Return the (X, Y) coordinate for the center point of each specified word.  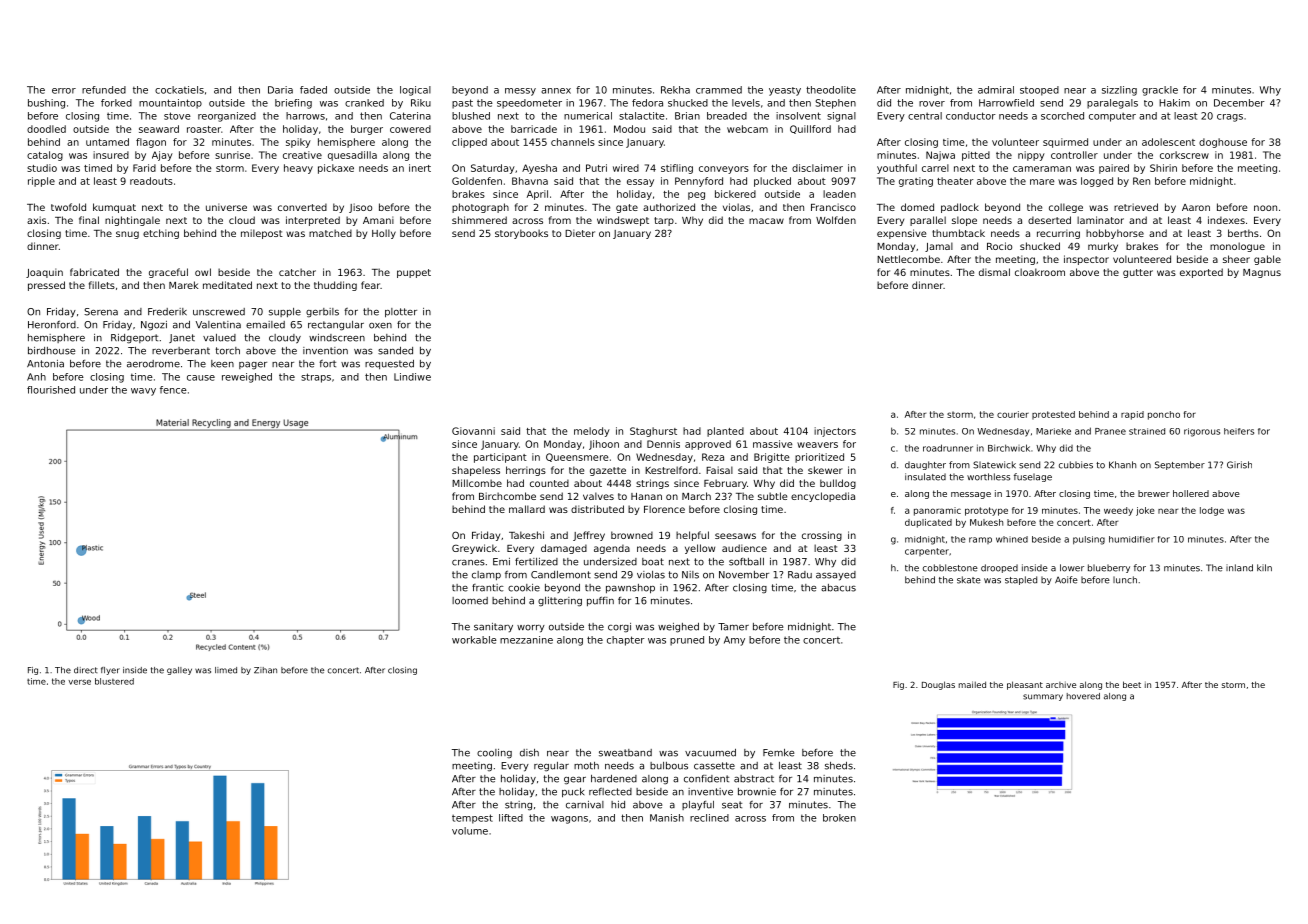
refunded (104, 90)
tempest (472, 819)
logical (415, 91)
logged (1097, 182)
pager (253, 366)
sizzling (1119, 91)
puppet (414, 273)
